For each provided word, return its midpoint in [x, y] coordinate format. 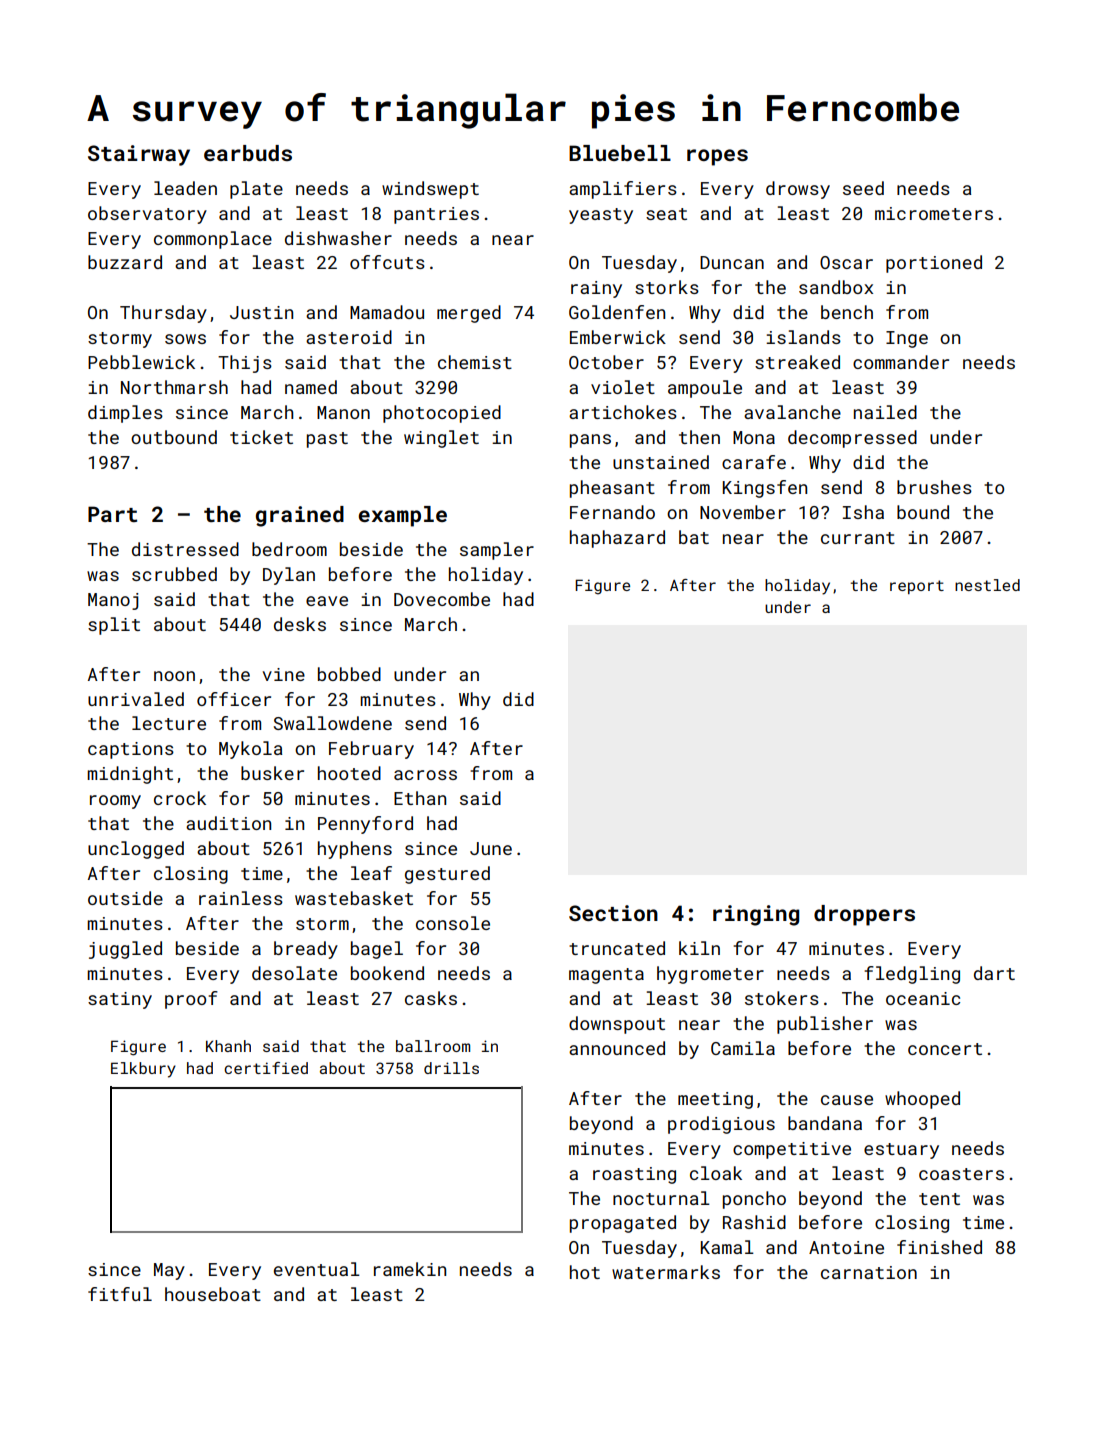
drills [451, 1068]
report [917, 587]
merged [469, 314]
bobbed [349, 674]
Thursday [163, 314]
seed [863, 188]
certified [266, 1068]
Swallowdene [333, 723]
